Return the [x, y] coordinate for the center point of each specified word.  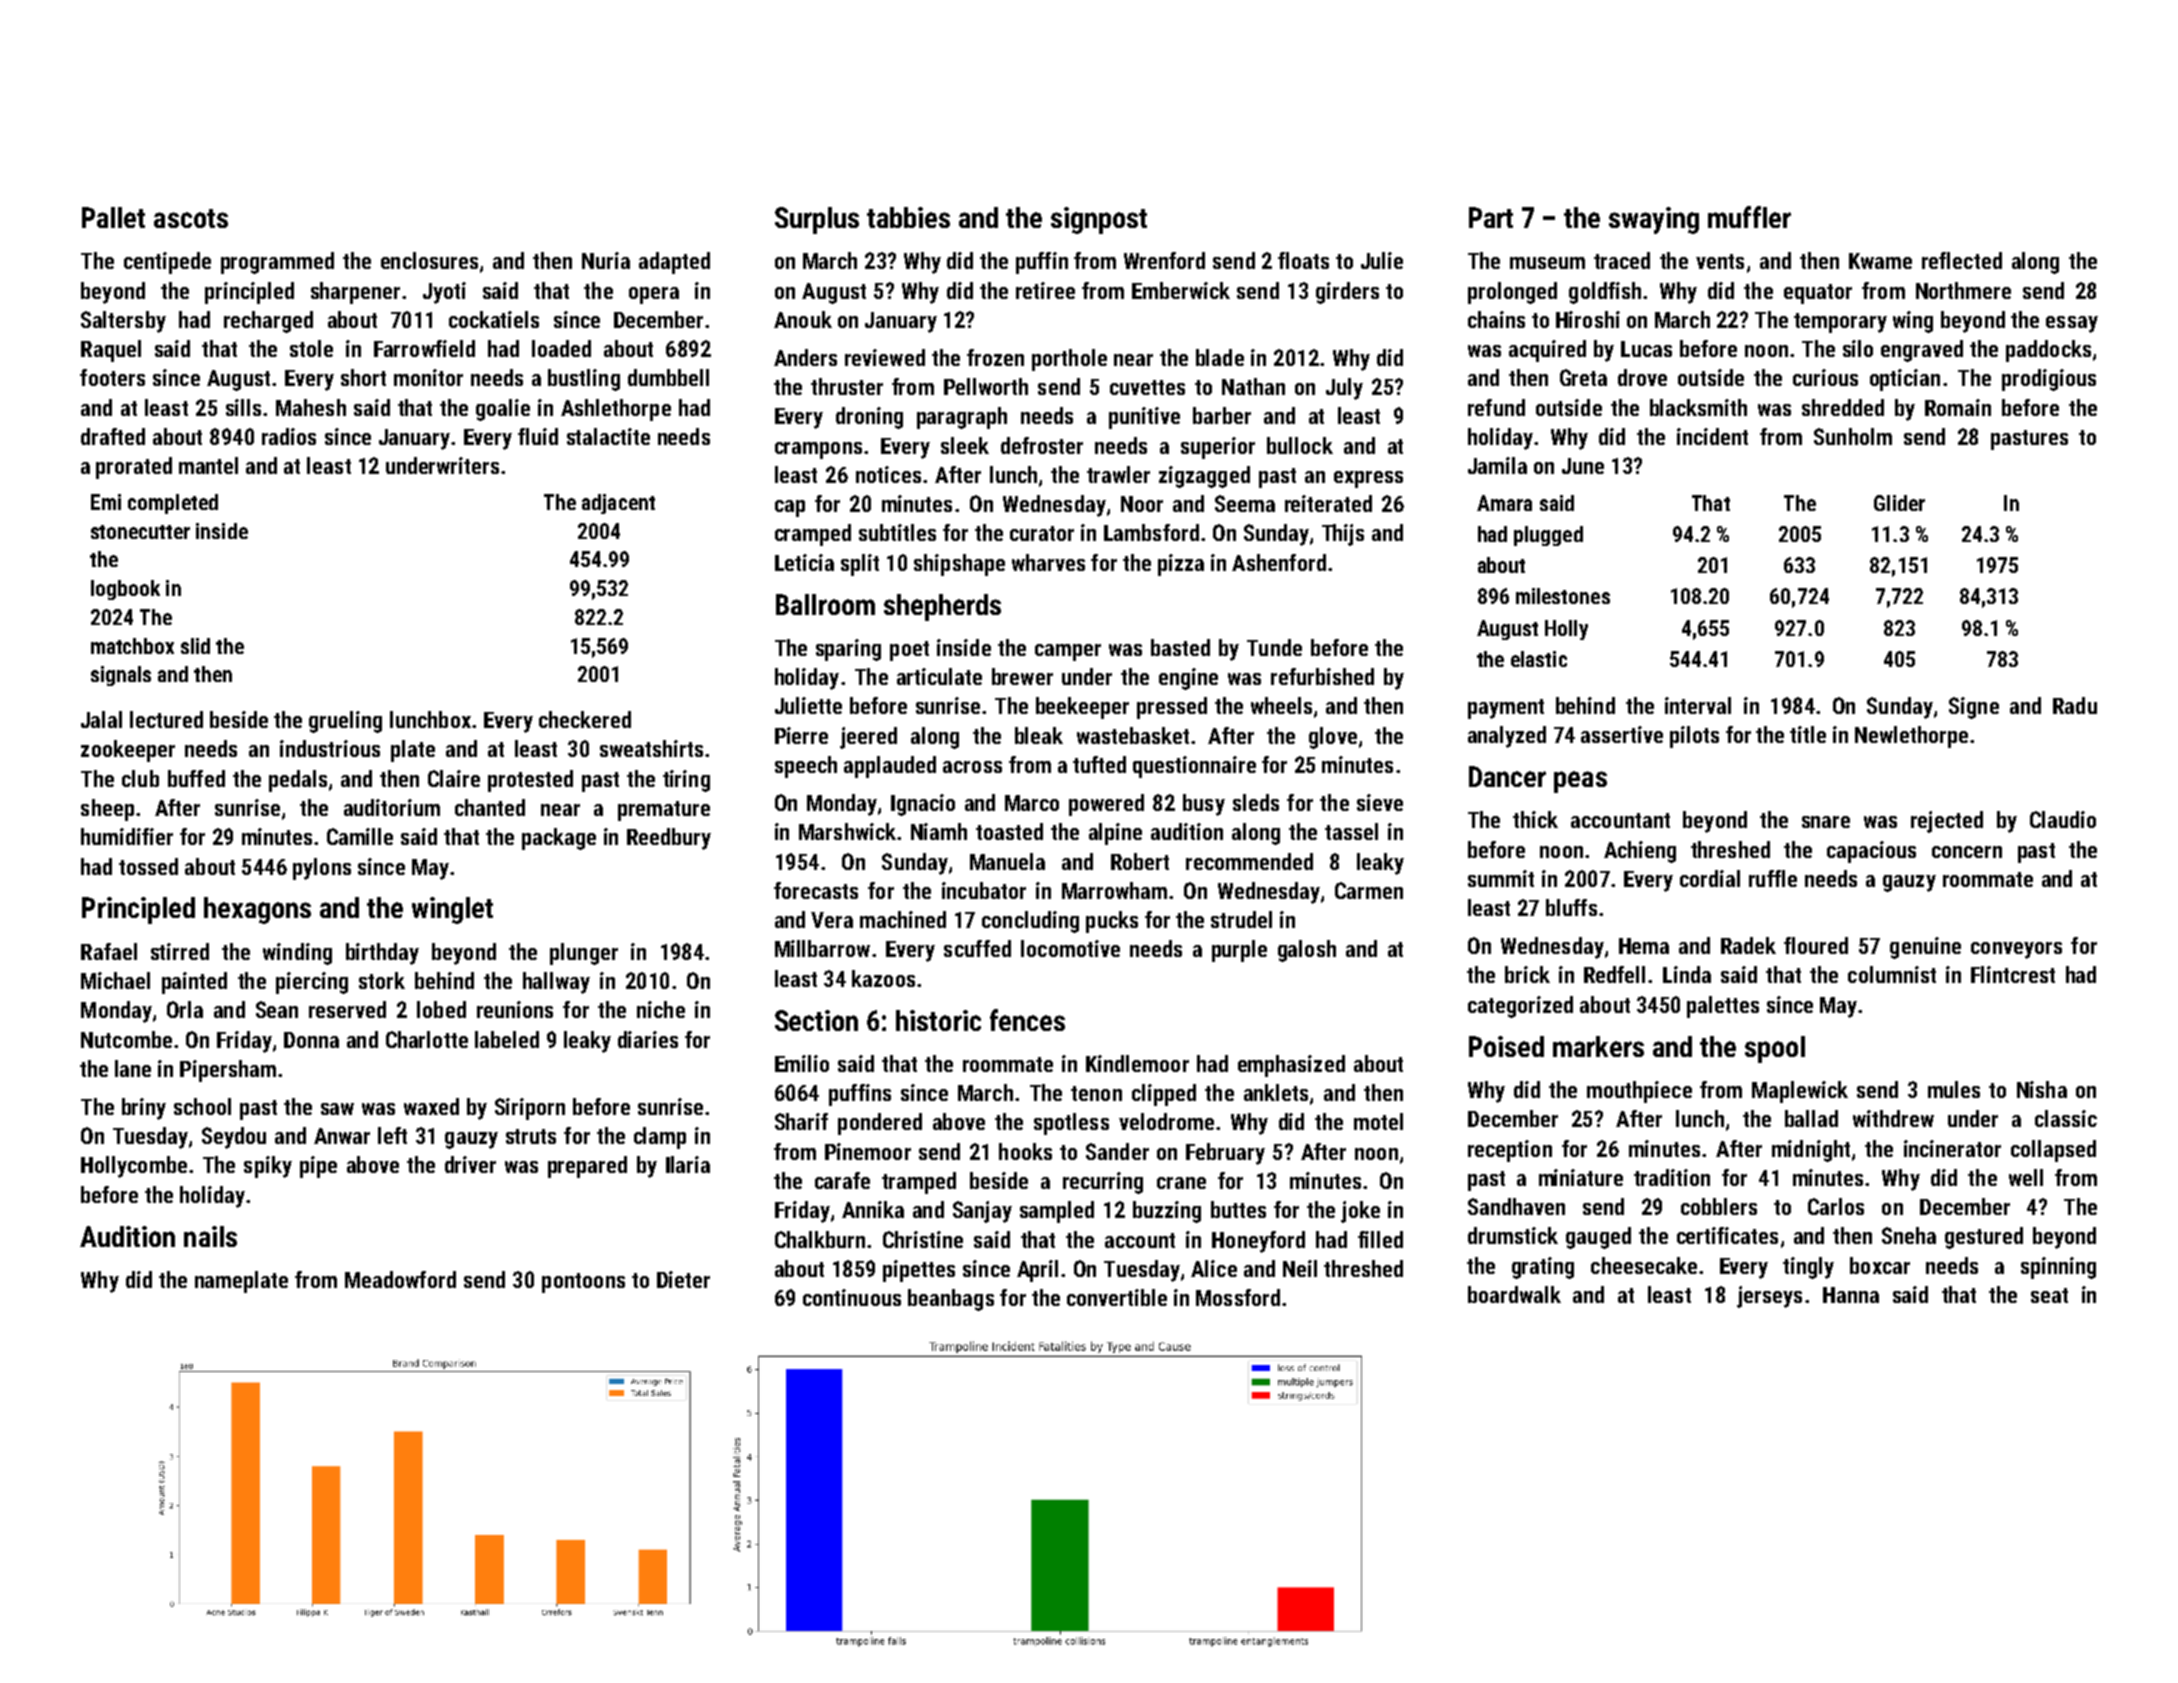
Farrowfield [424, 348]
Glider [1899, 503]
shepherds [942, 607]
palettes [1723, 1007]
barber [1222, 415]
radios [289, 436]
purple [1239, 951]
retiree [1045, 290]
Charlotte [427, 1039]
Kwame [1880, 261]
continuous [852, 1297]
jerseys [1769, 1297]
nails [210, 1236]
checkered [585, 719]
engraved [1922, 351]
